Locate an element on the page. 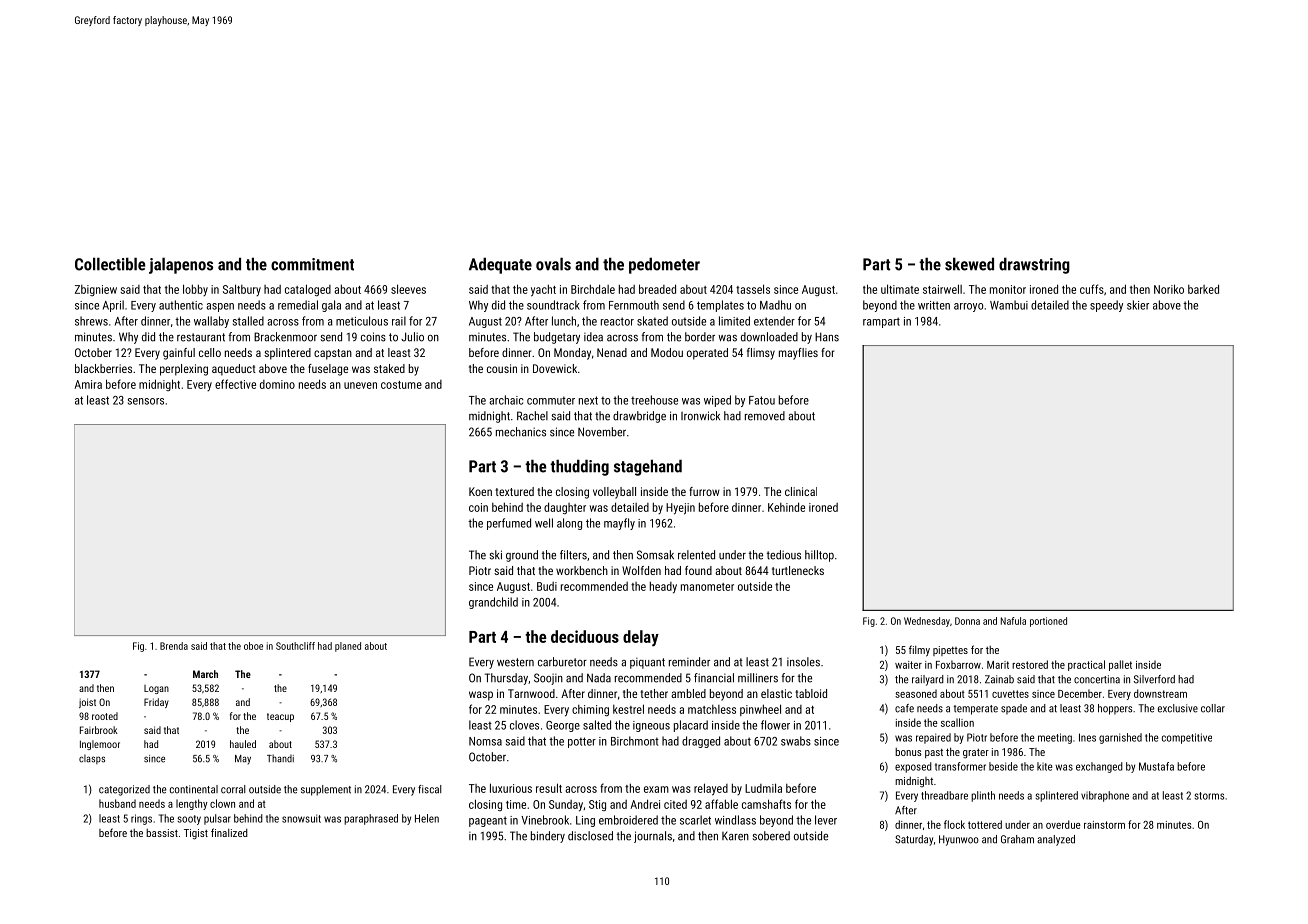 This image has height=924, width=1308. clinical is located at coordinates (801, 491).
